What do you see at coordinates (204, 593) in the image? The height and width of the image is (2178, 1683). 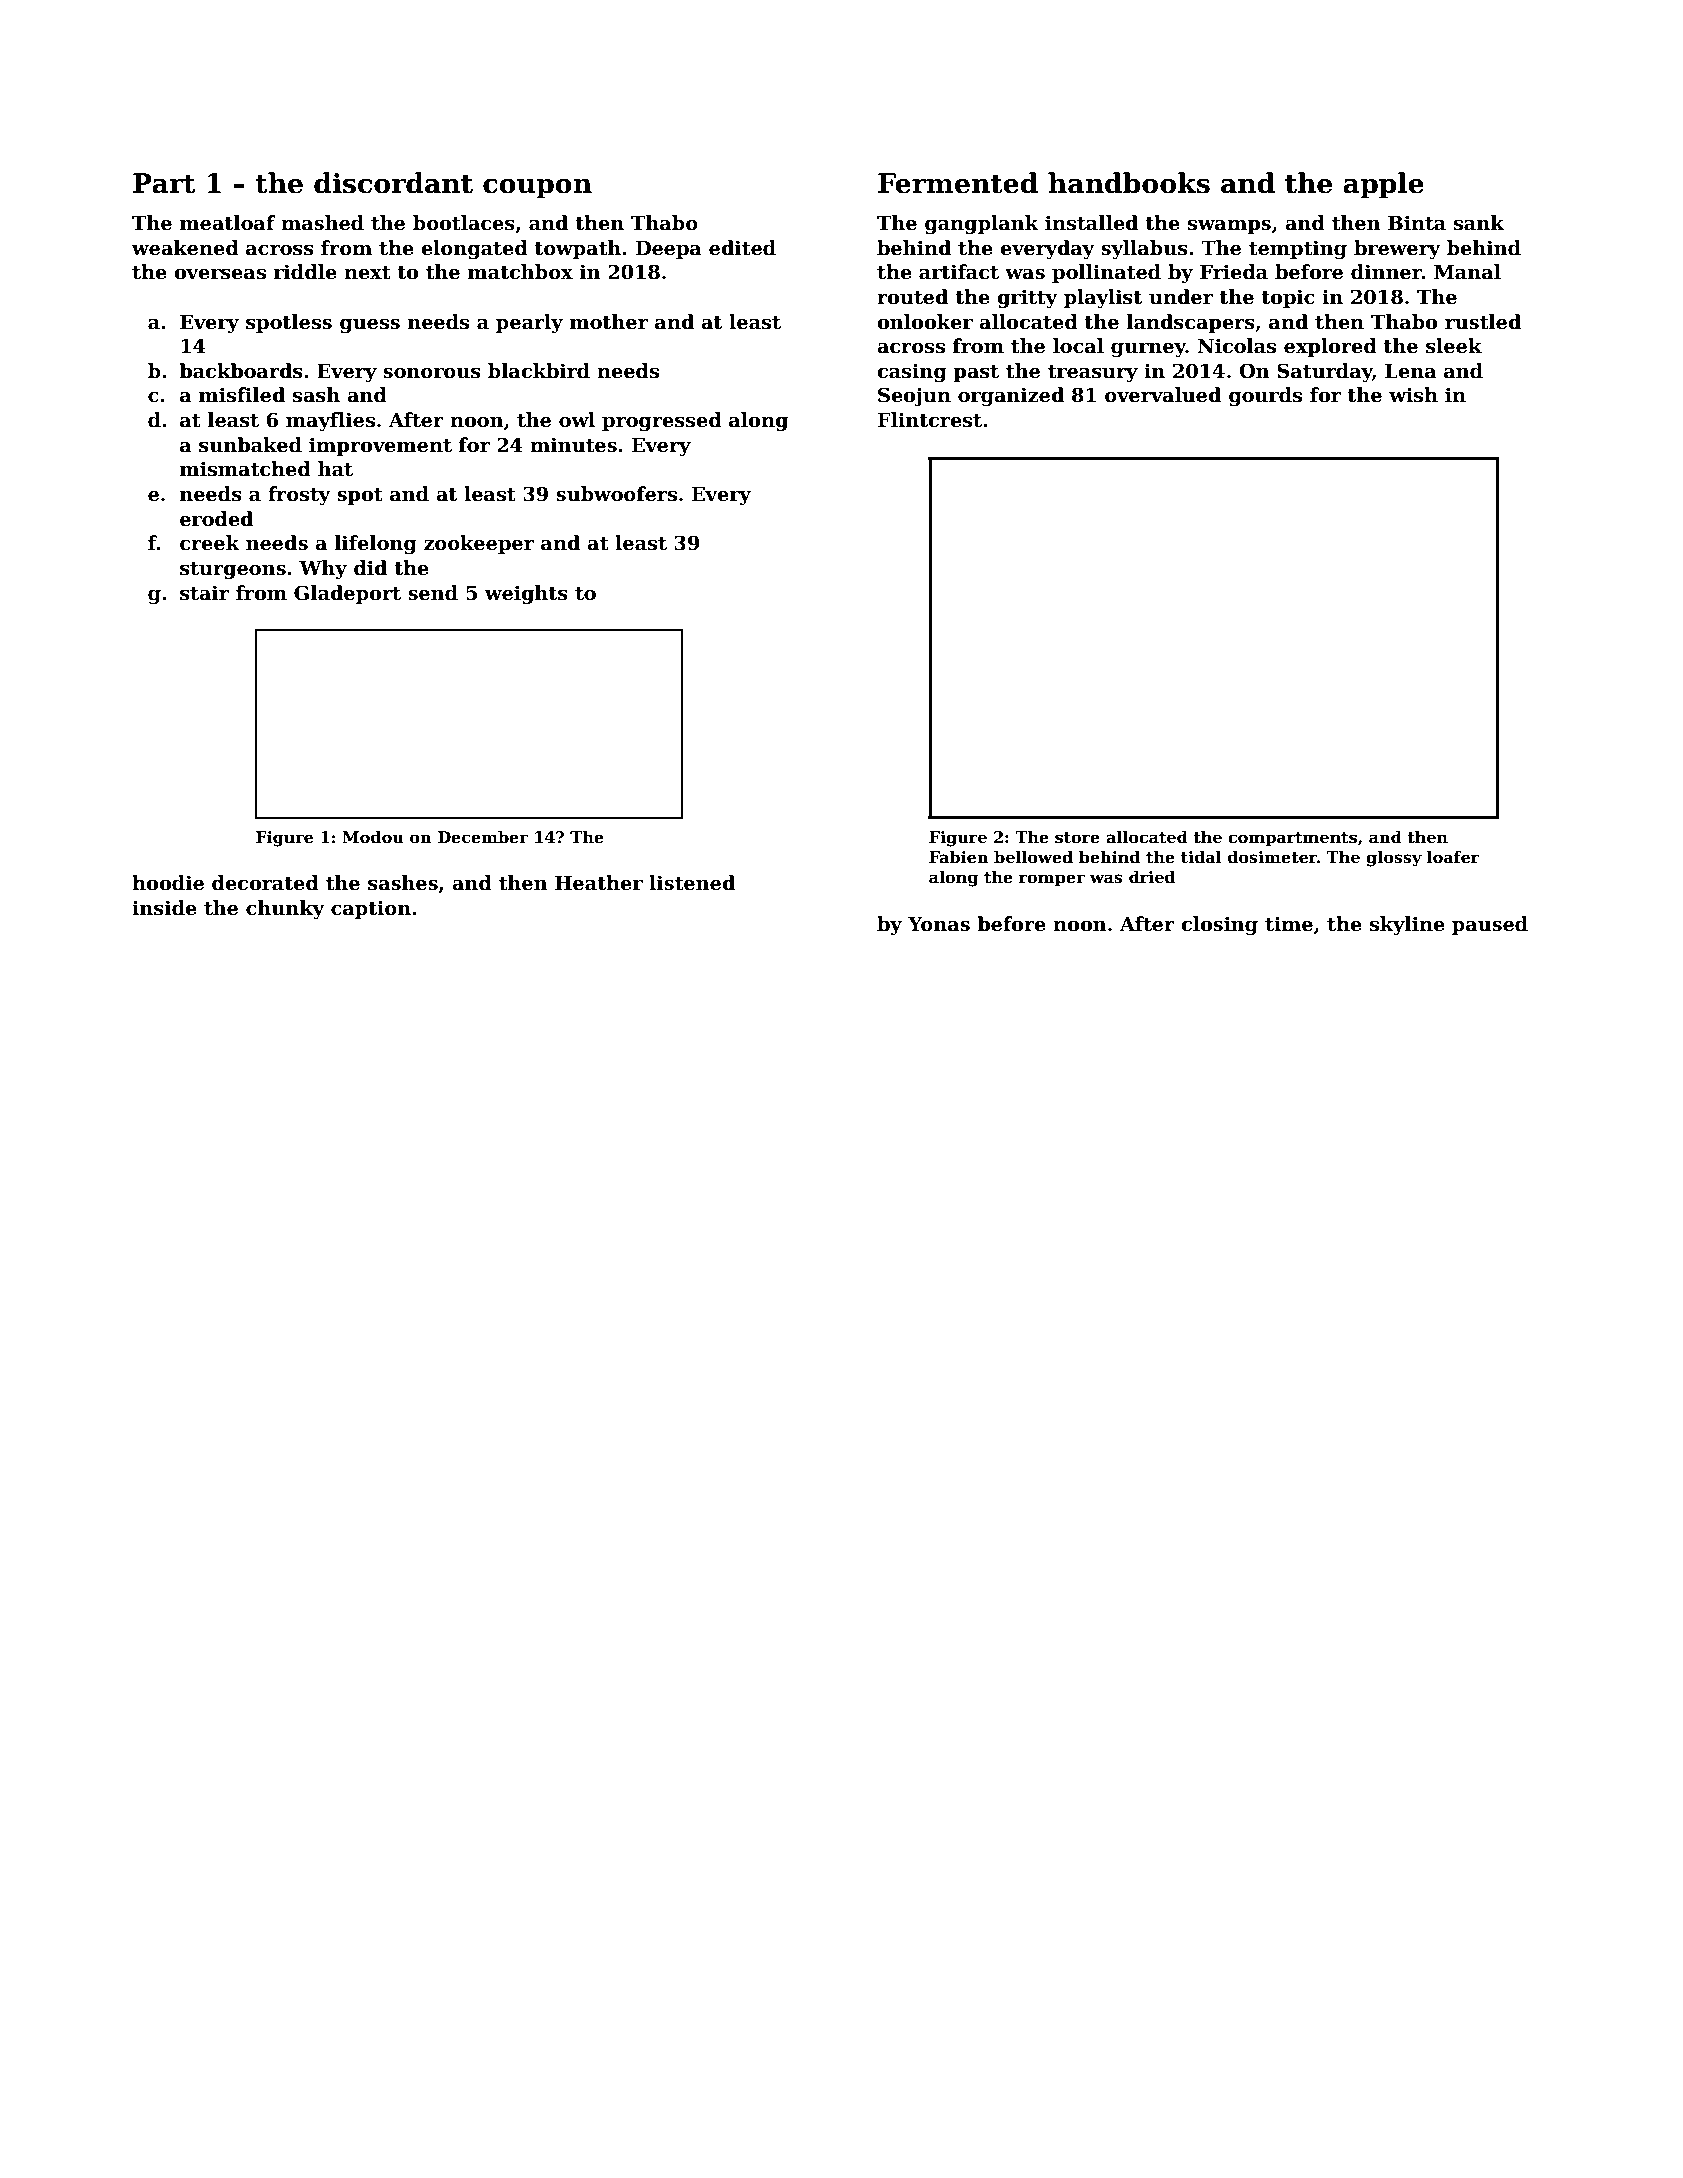 I see `stair` at bounding box center [204, 593].
